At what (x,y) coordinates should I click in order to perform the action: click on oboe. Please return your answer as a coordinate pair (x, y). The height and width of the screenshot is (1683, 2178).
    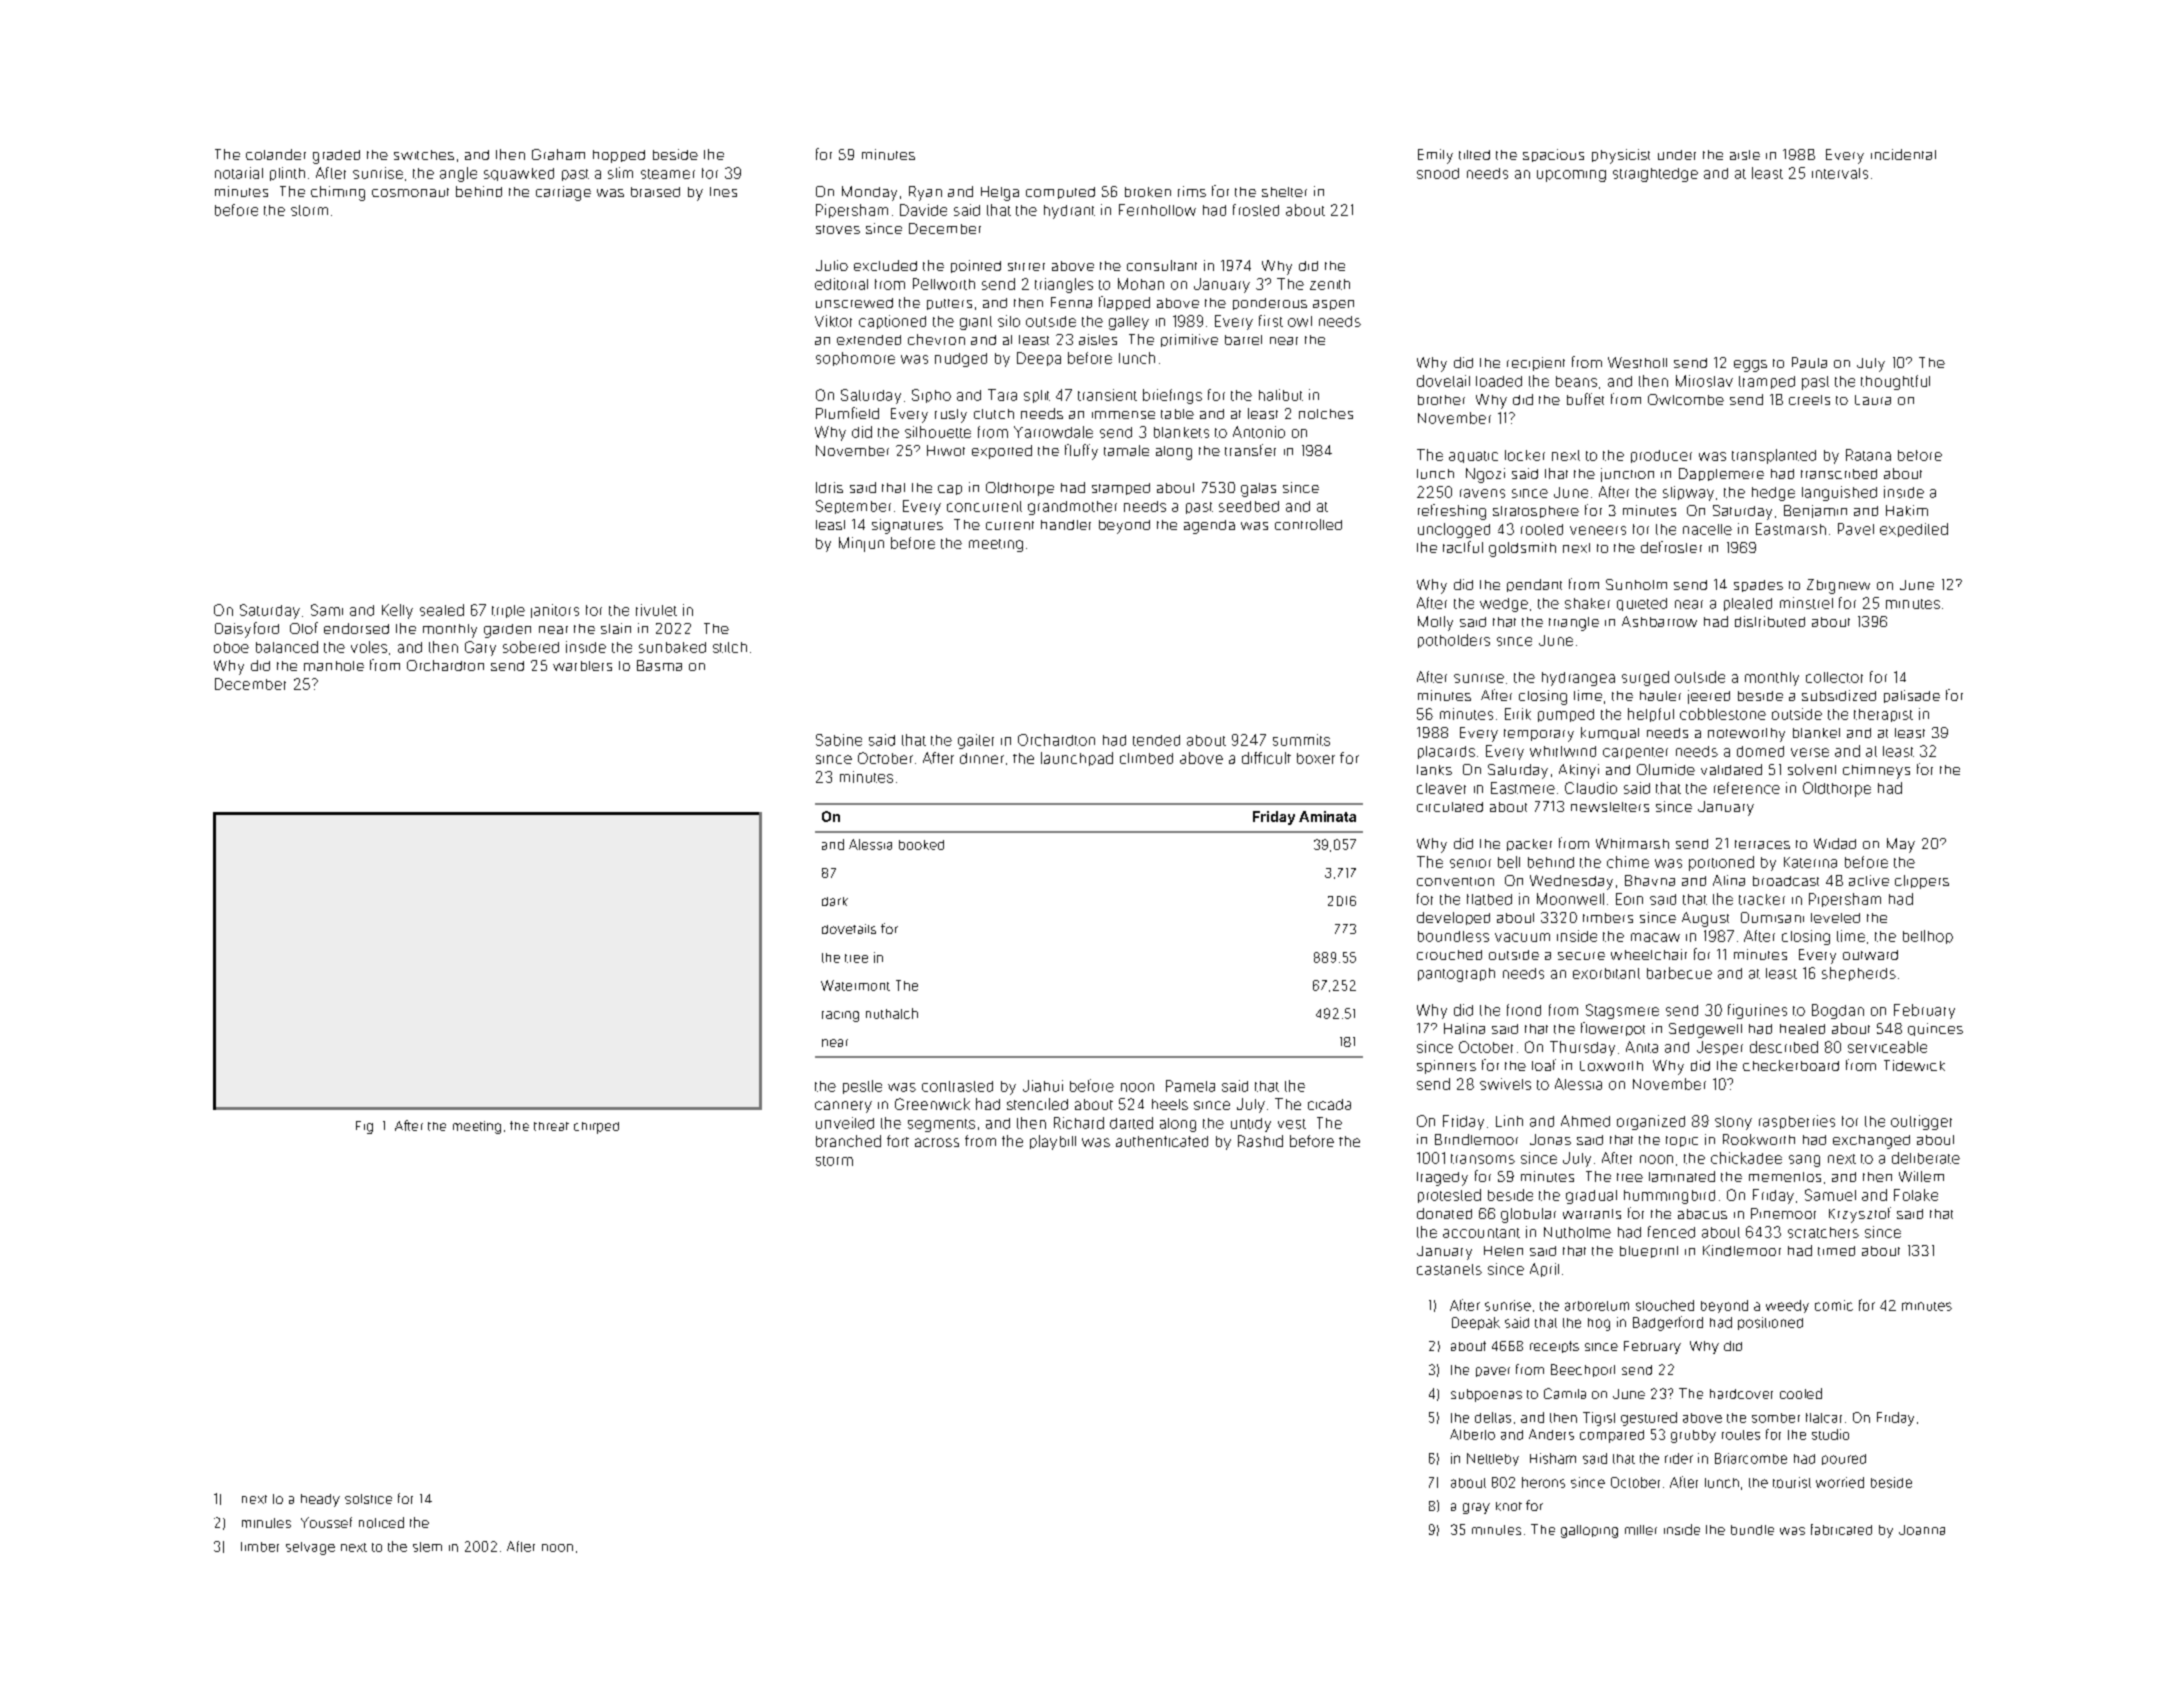
    Looking at the image, I should click on (231, 647).
